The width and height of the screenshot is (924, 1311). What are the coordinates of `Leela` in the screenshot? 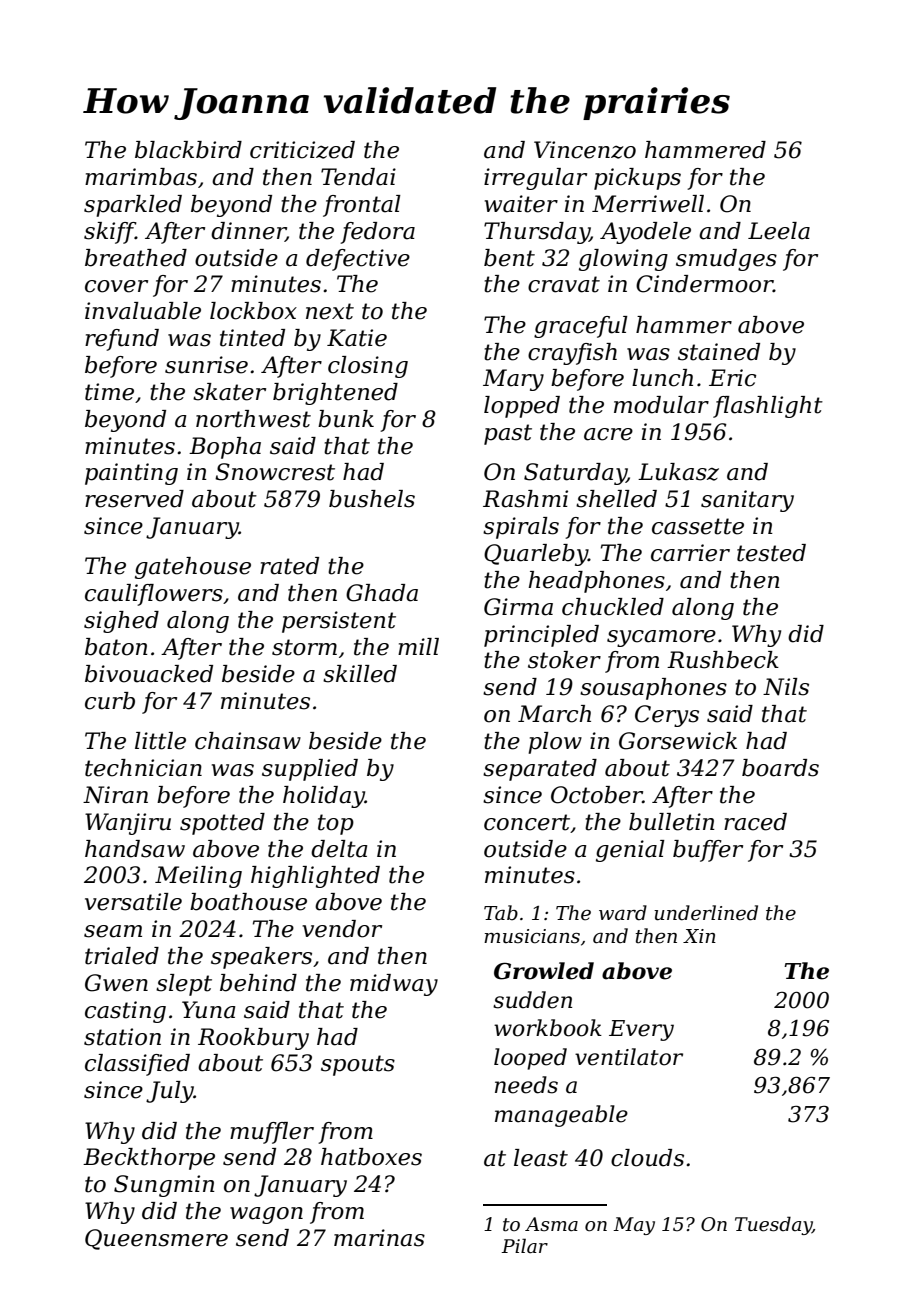 It's located at (779, 231).
